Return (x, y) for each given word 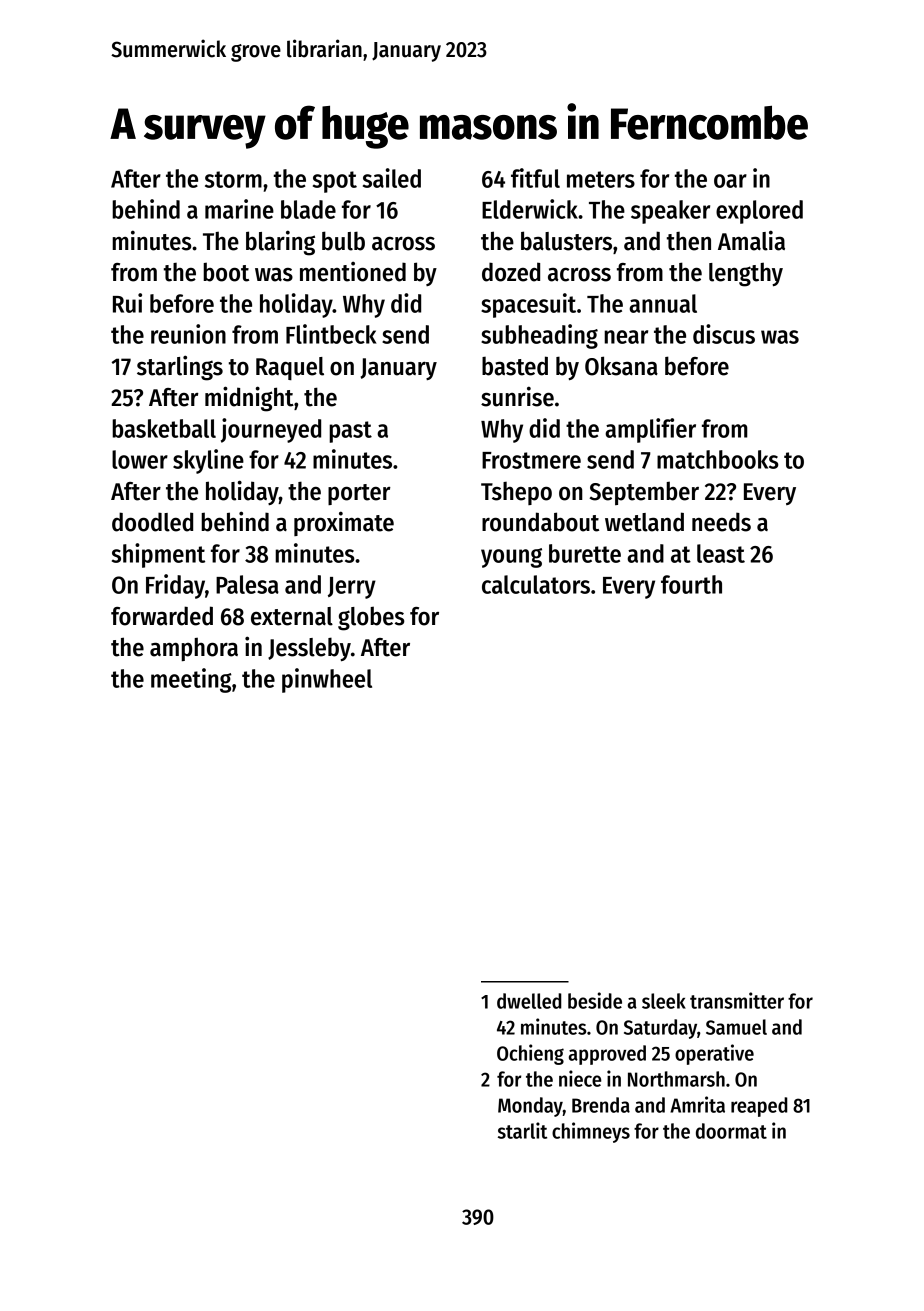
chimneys (591, 1132)
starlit (522, 1130)
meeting (191, 680)
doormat (731, 1131)
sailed (392, 178)
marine (239, 209)
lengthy (746, 274)
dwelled (529, 1001)
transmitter (737, 1000)
